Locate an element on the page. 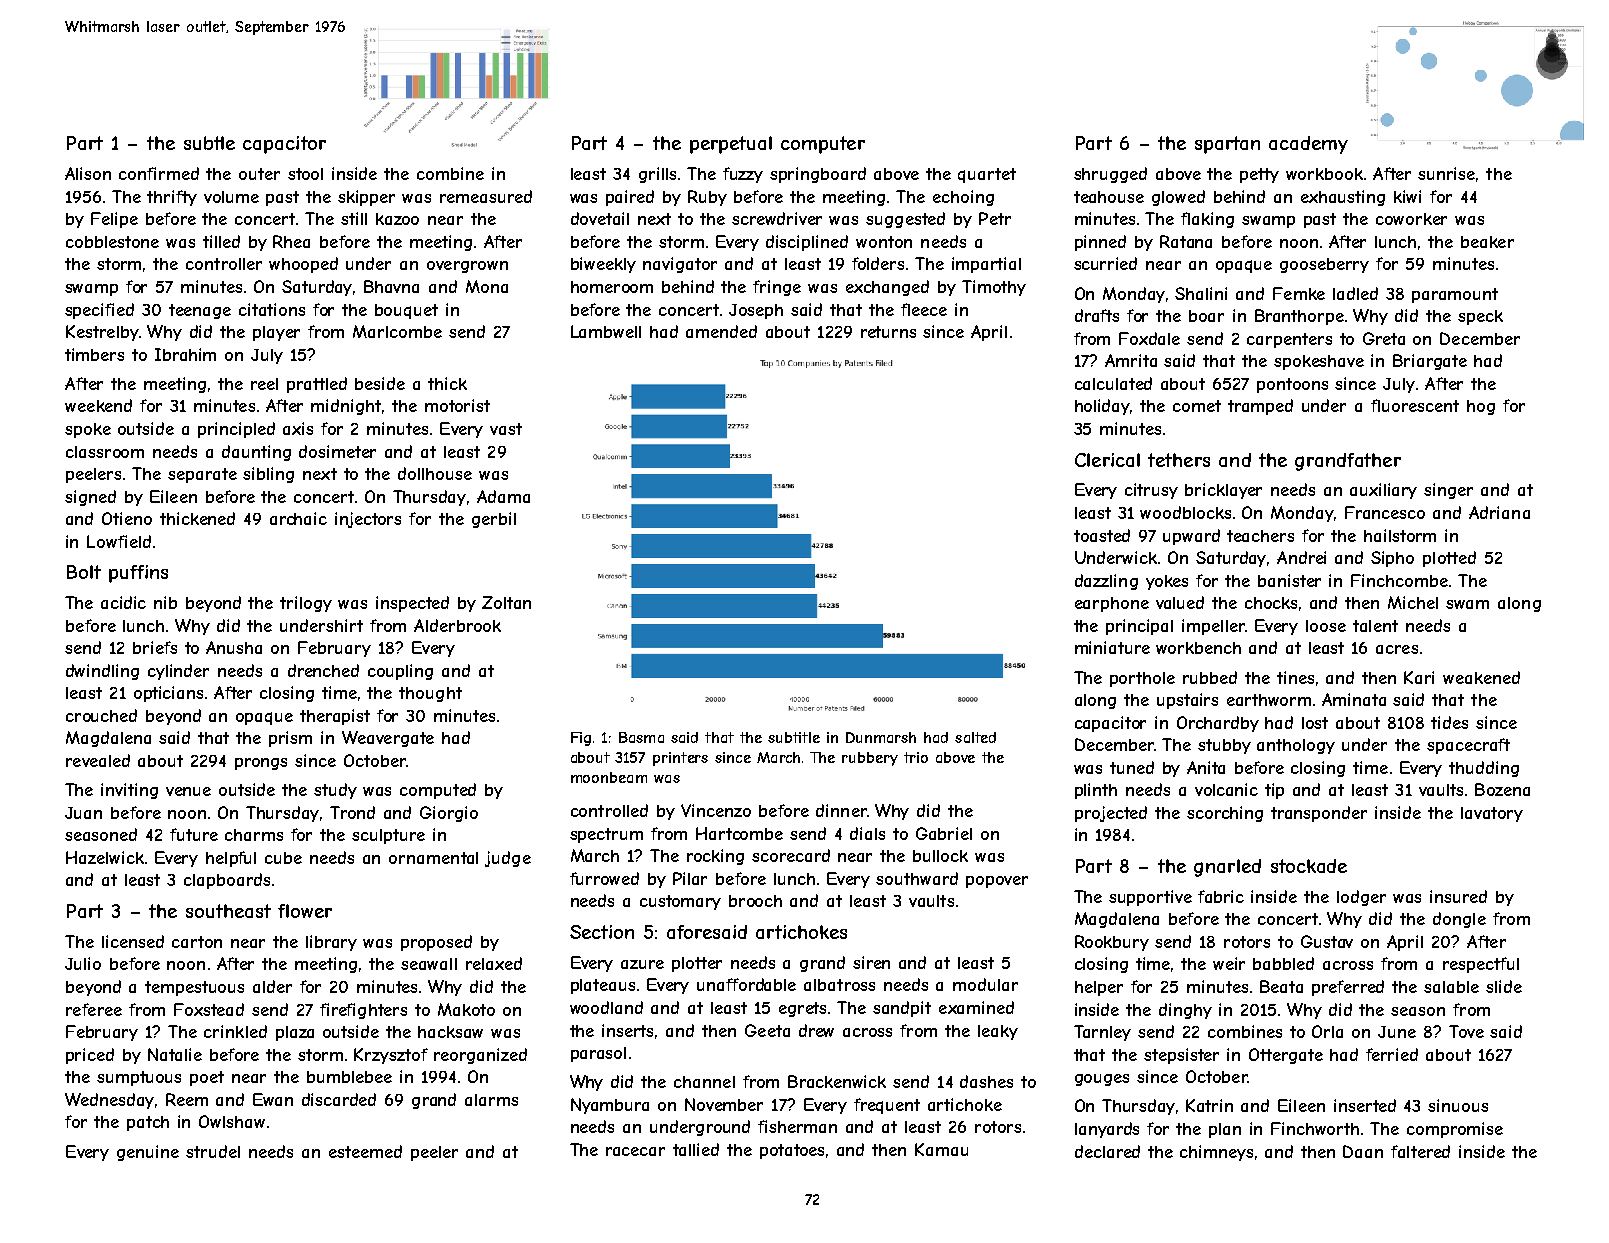  Alison is located at coordinates (88, 173).
